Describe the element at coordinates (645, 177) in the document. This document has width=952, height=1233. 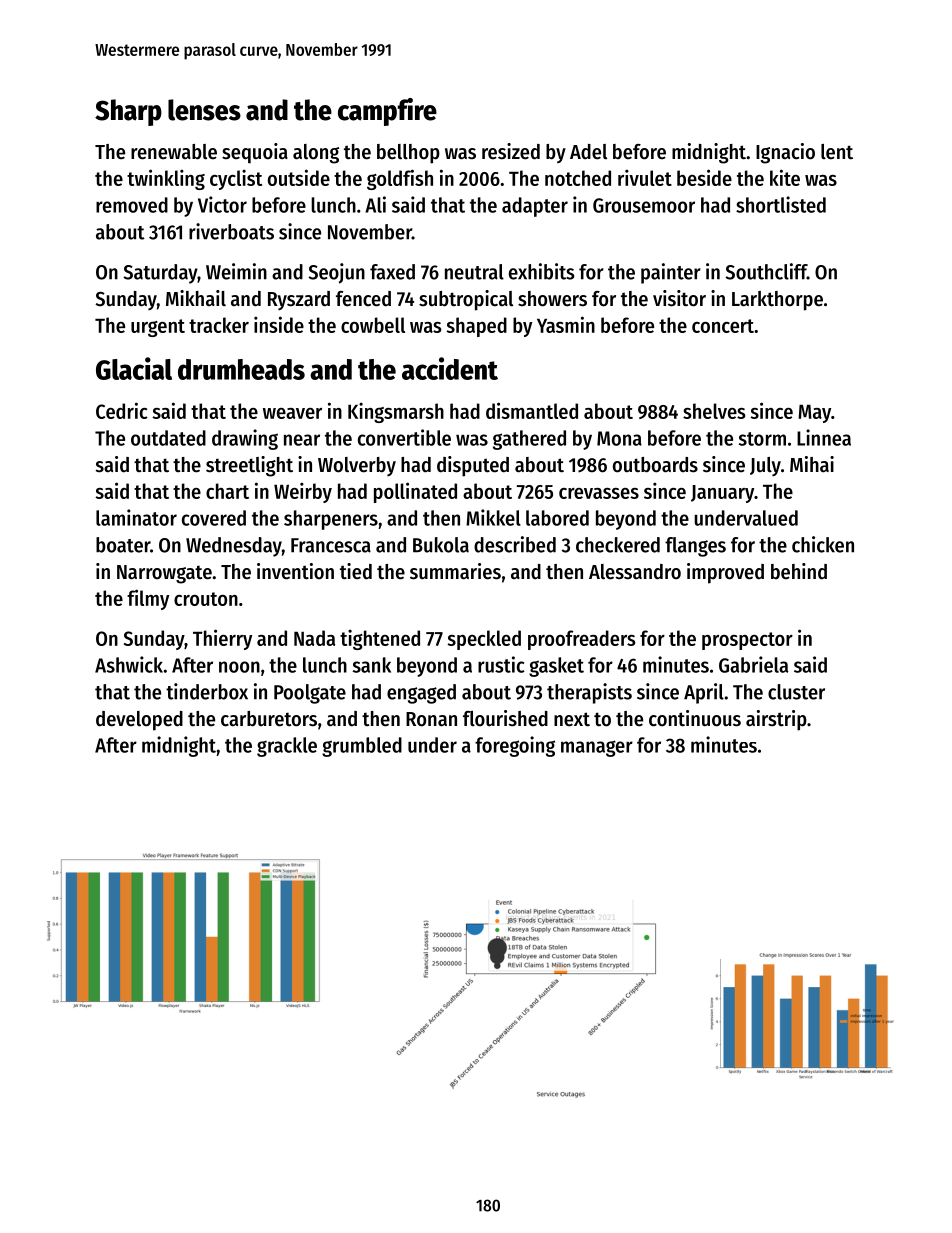
I see `rivulet` at that location.
